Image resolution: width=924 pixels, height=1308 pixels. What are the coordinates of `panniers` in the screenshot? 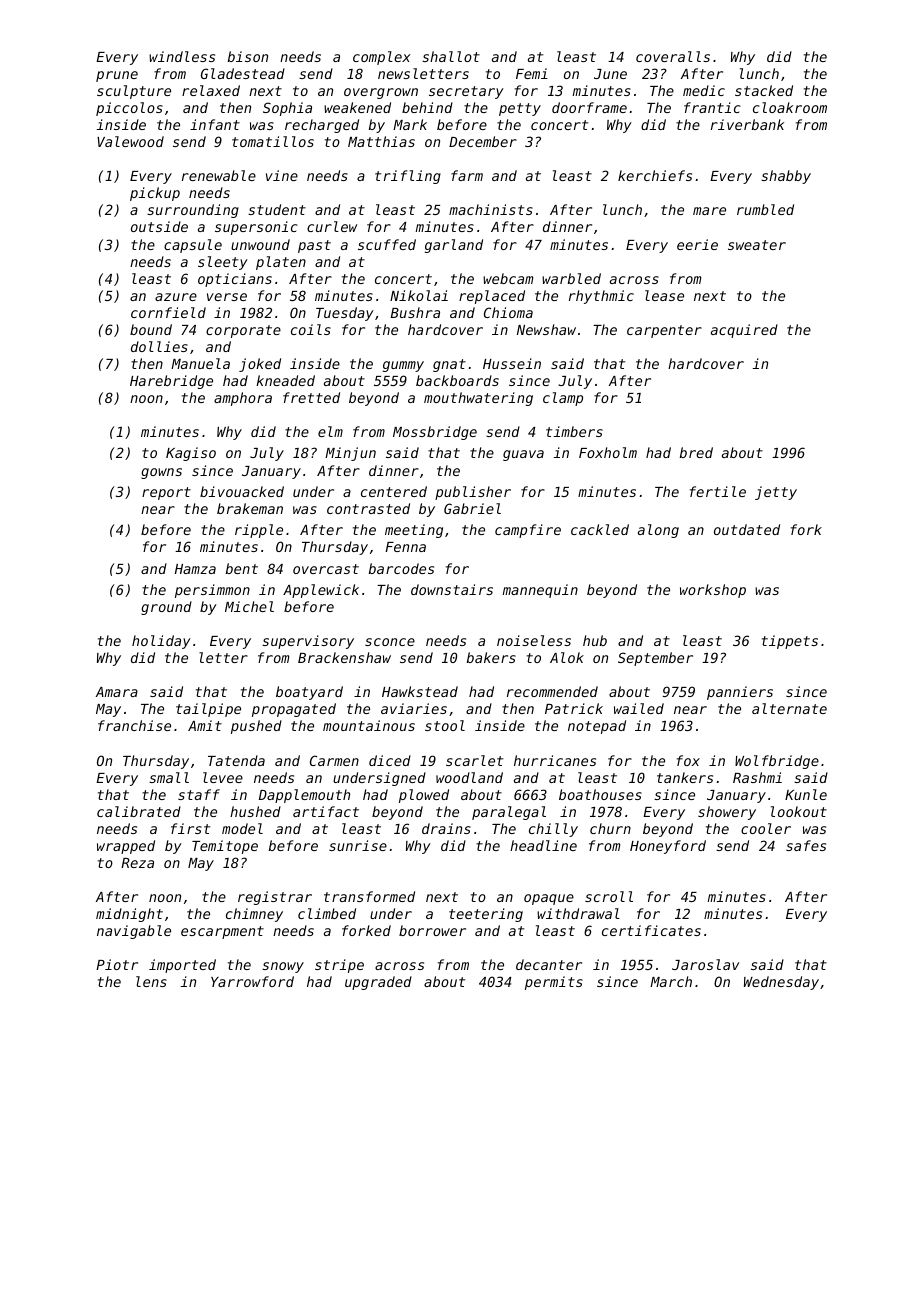 It's located at (740, 693).
